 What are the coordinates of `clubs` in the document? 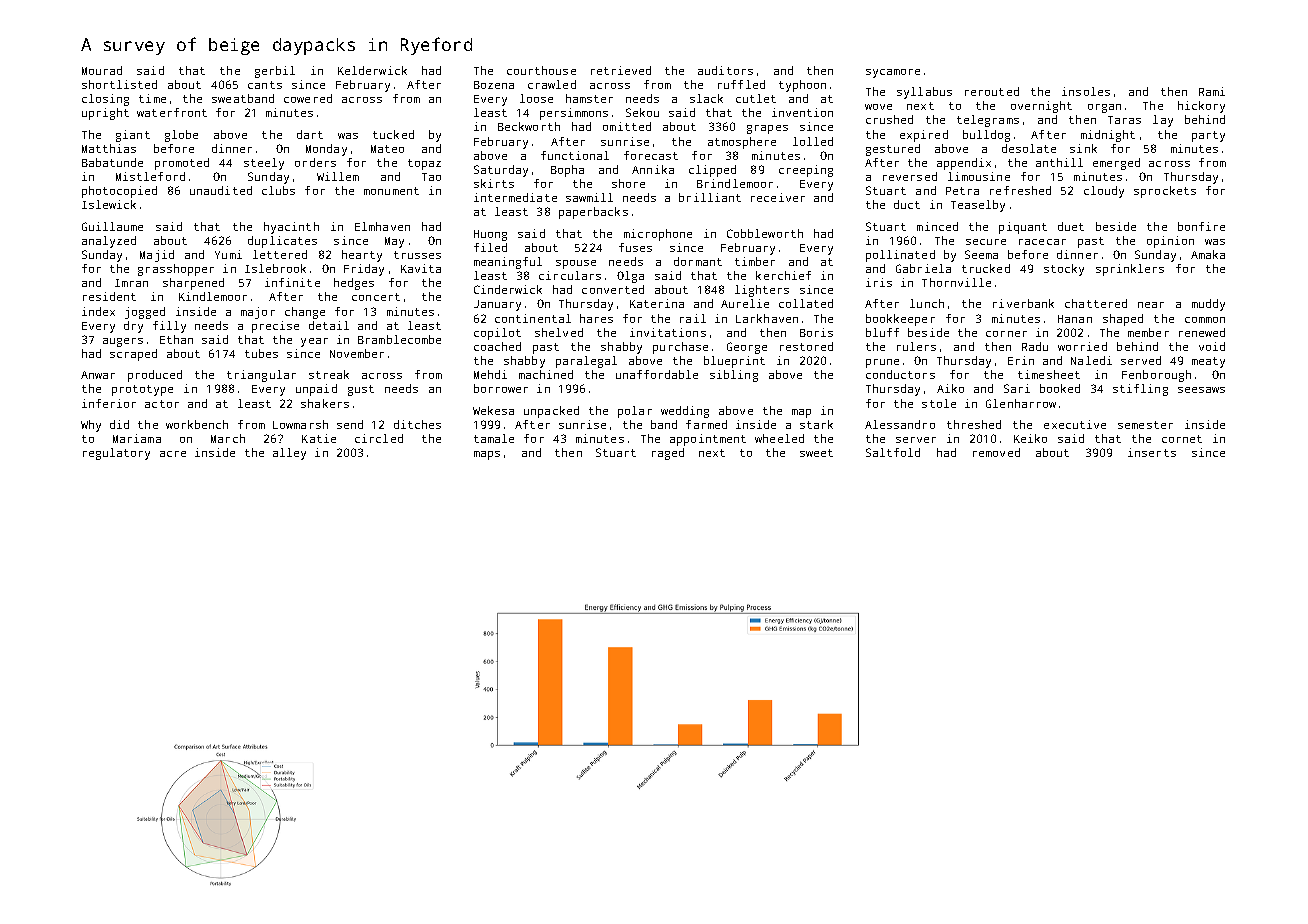 It's located at (278, 190).
